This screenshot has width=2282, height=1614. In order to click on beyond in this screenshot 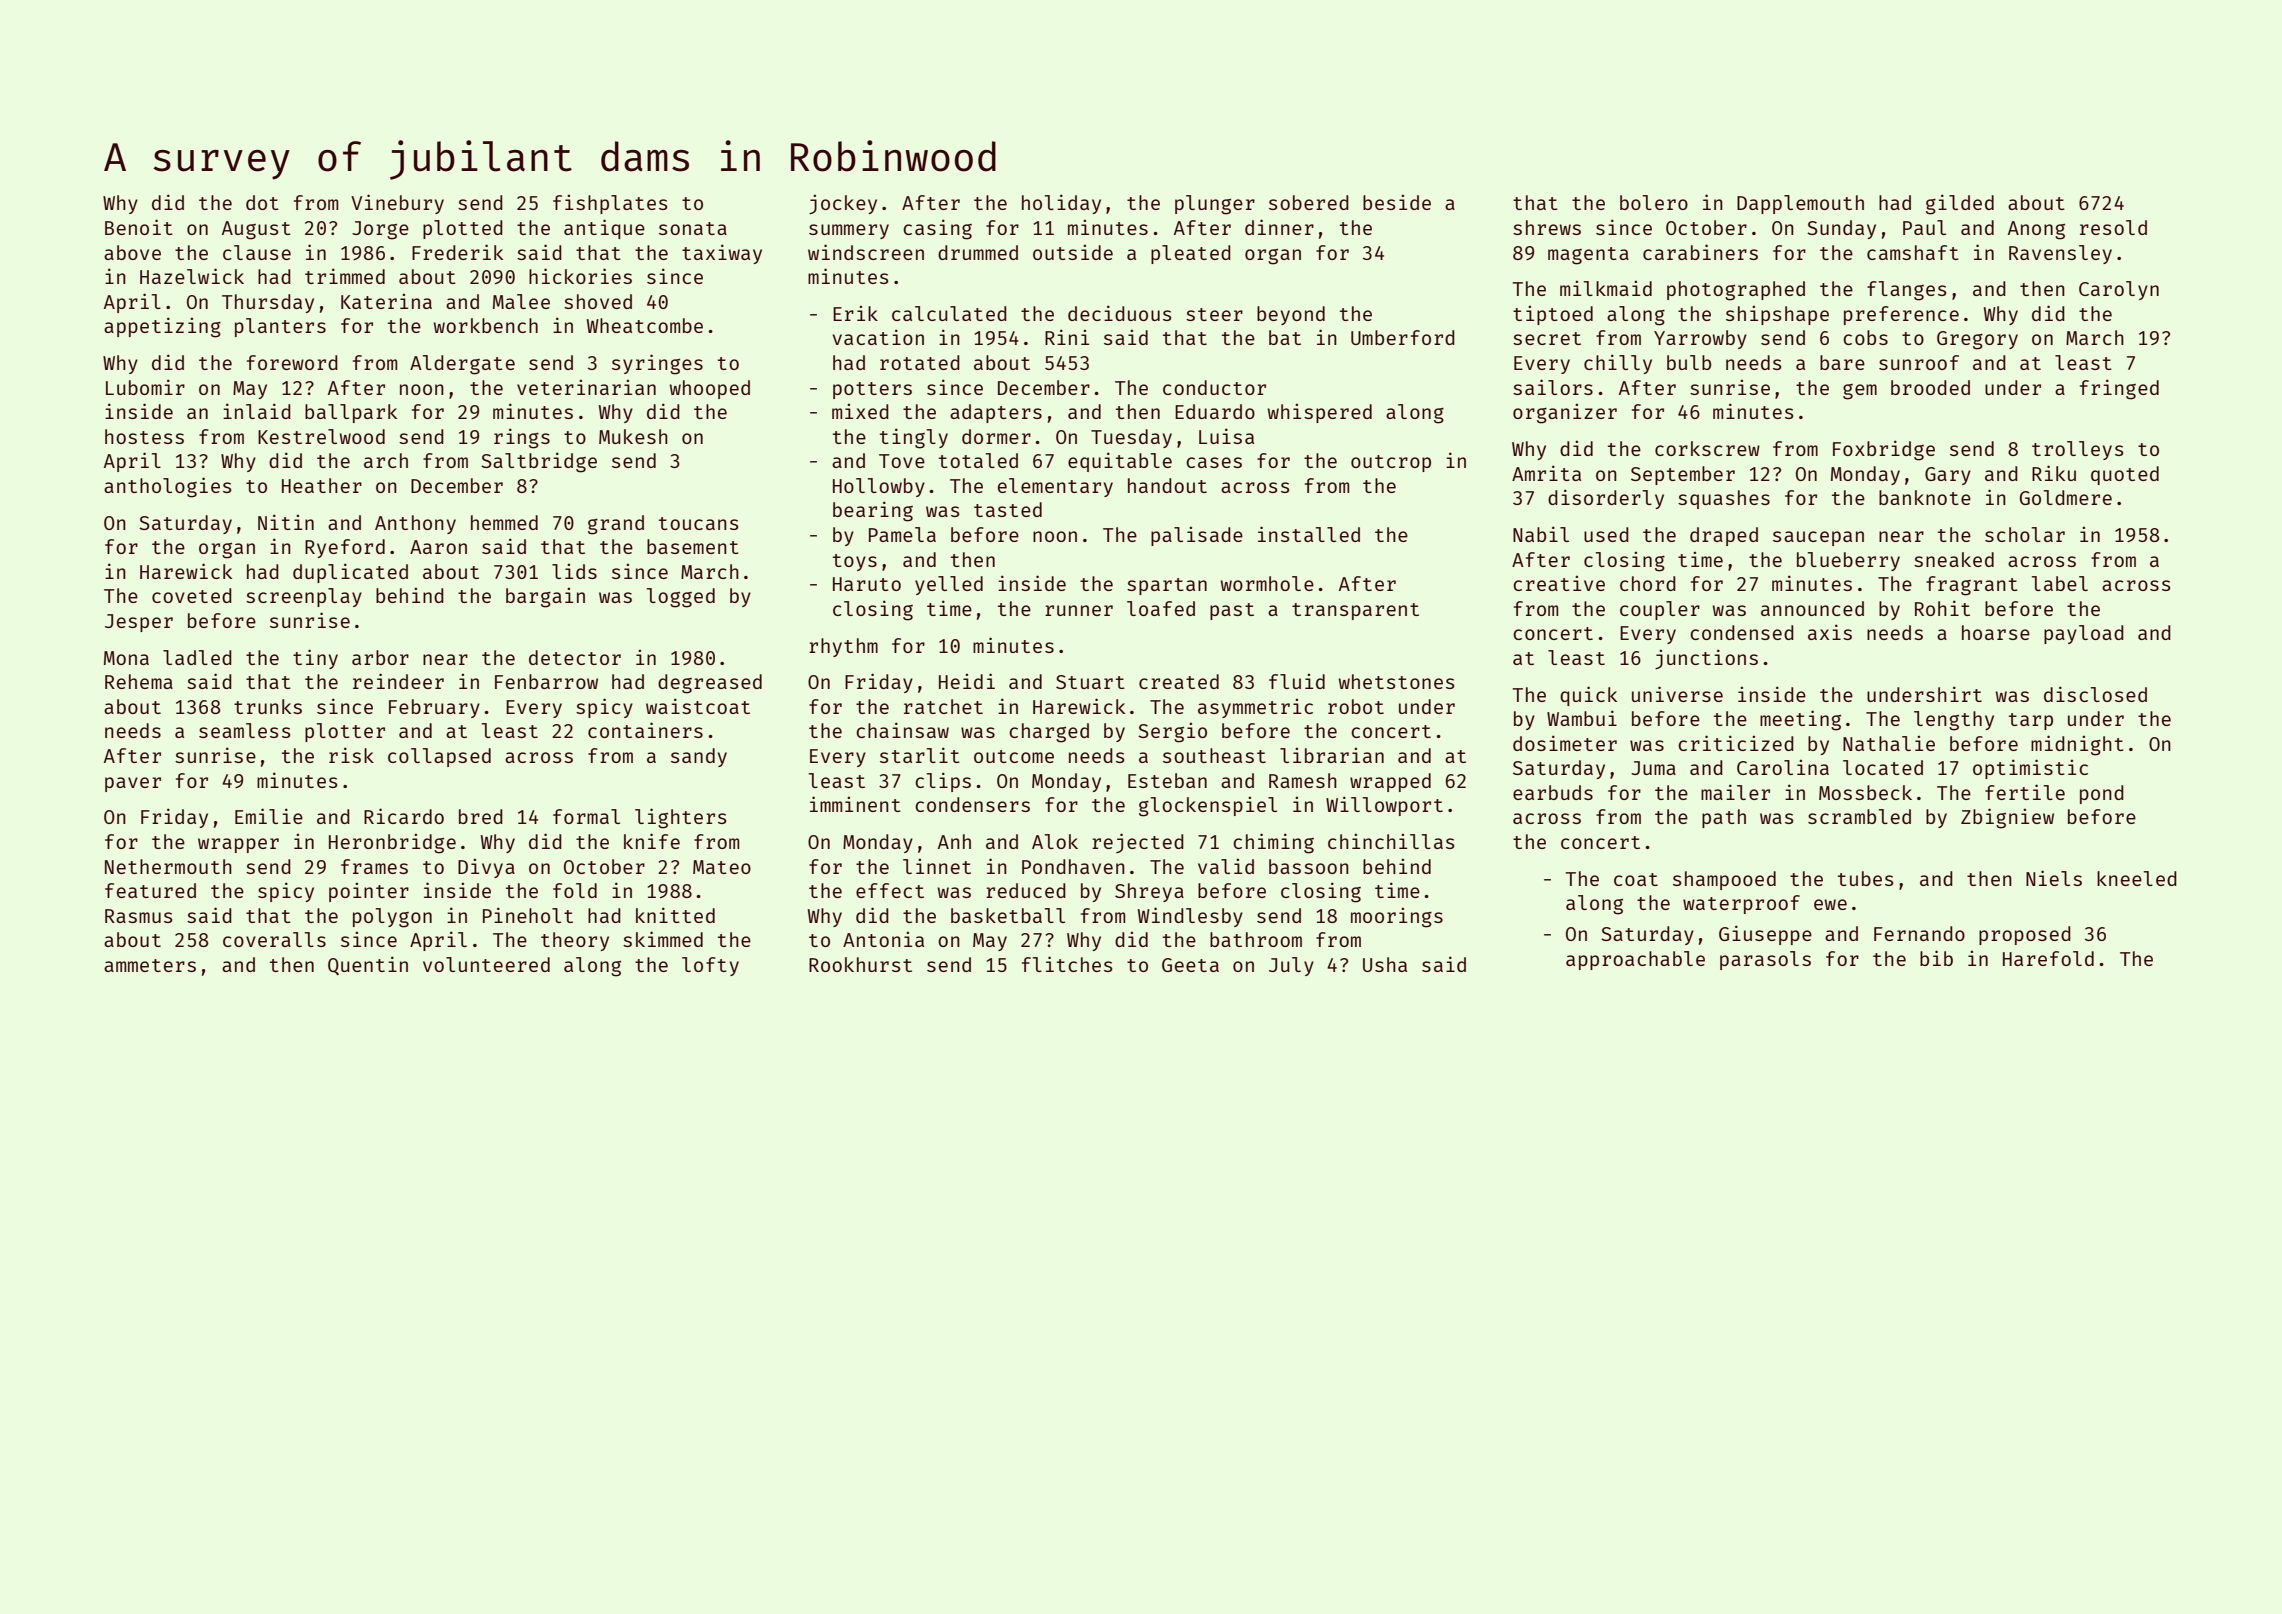, I will do `click(1291, 315)`.
